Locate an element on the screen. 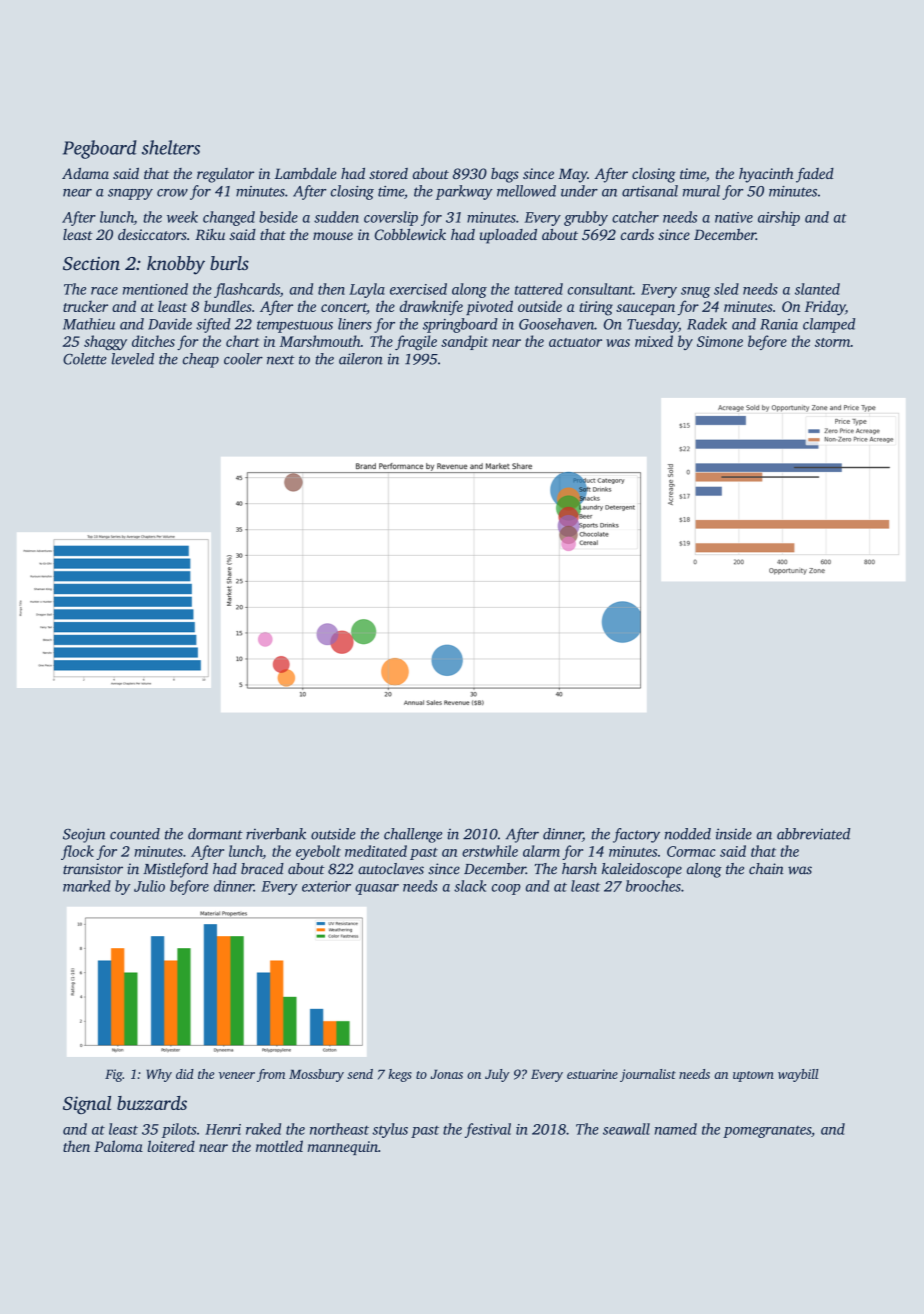  cheap is located at coordinates (201, 360).
